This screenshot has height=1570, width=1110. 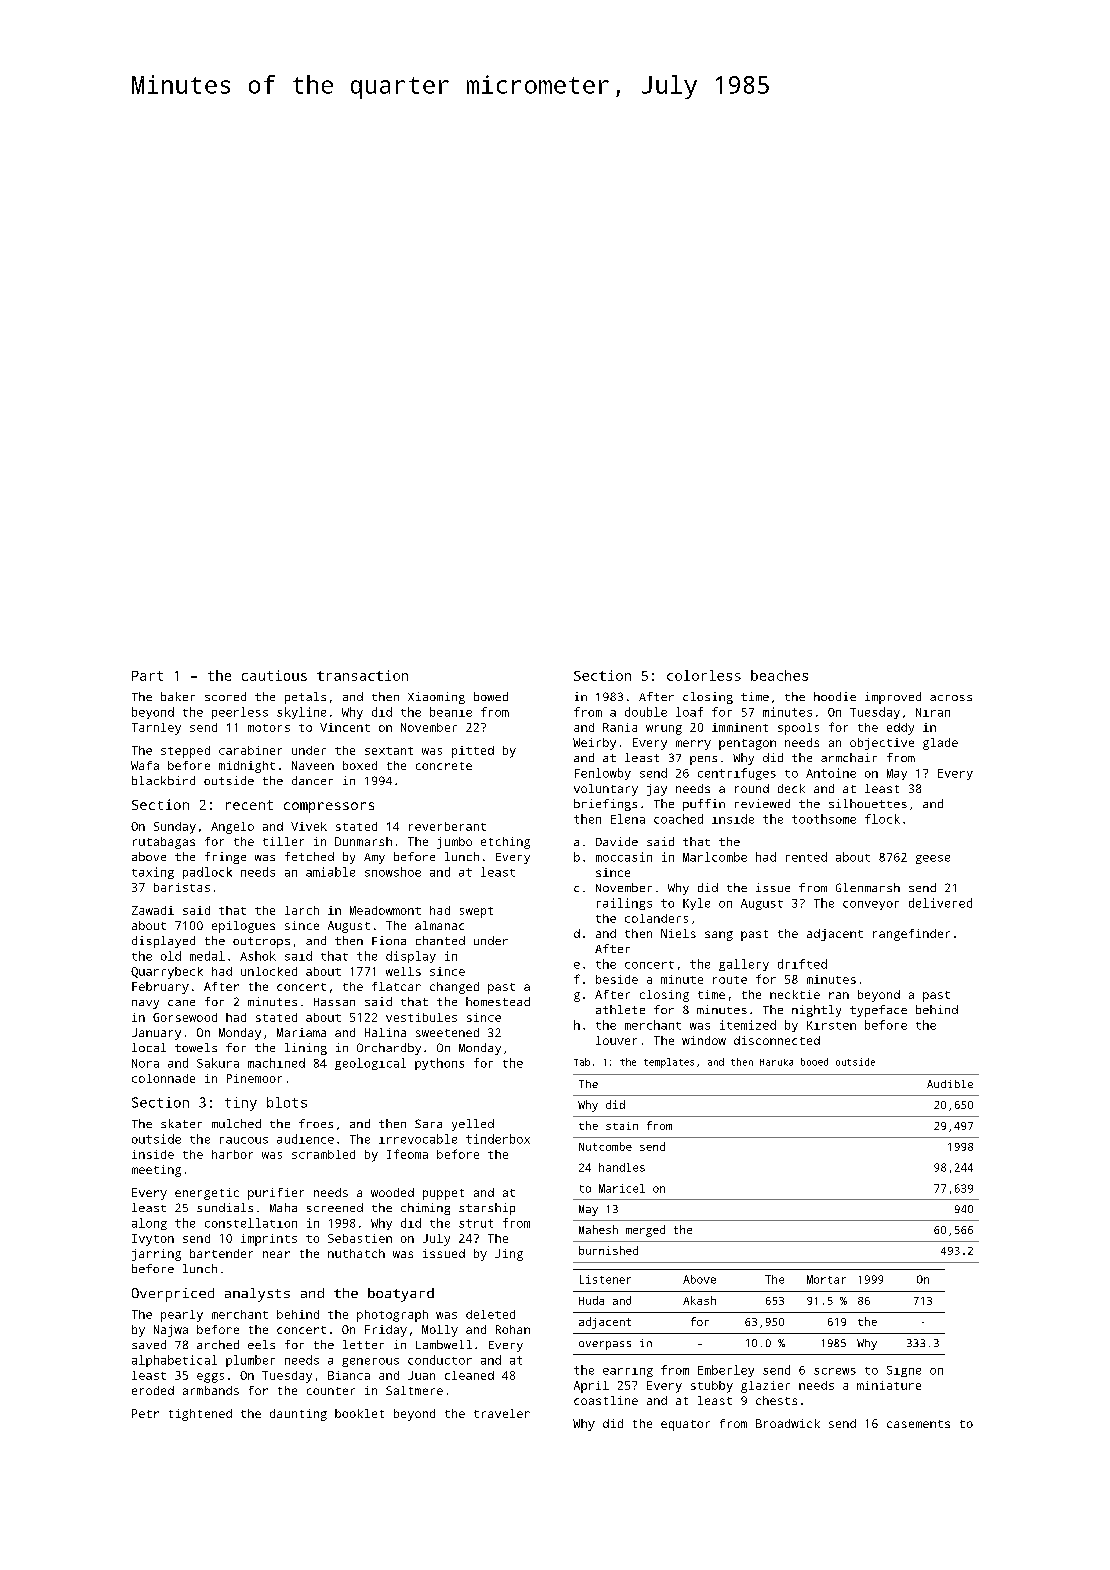 I want to click on coached, so click(x=678, y=819).
